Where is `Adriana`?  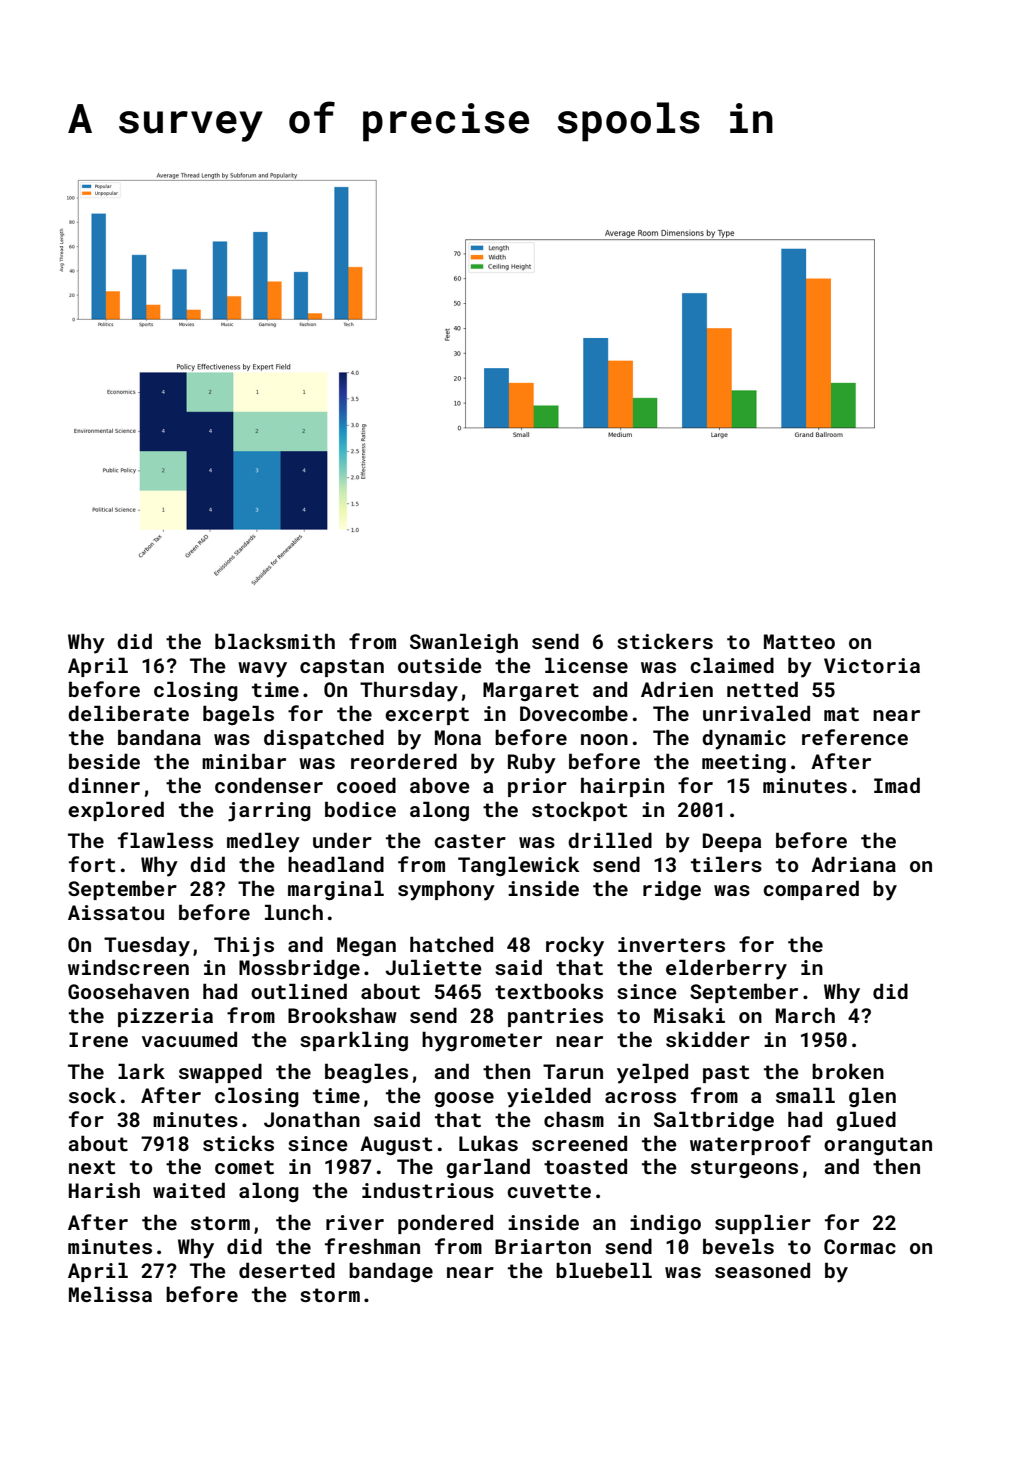
Adriana is located at coordinates (853, 864).
